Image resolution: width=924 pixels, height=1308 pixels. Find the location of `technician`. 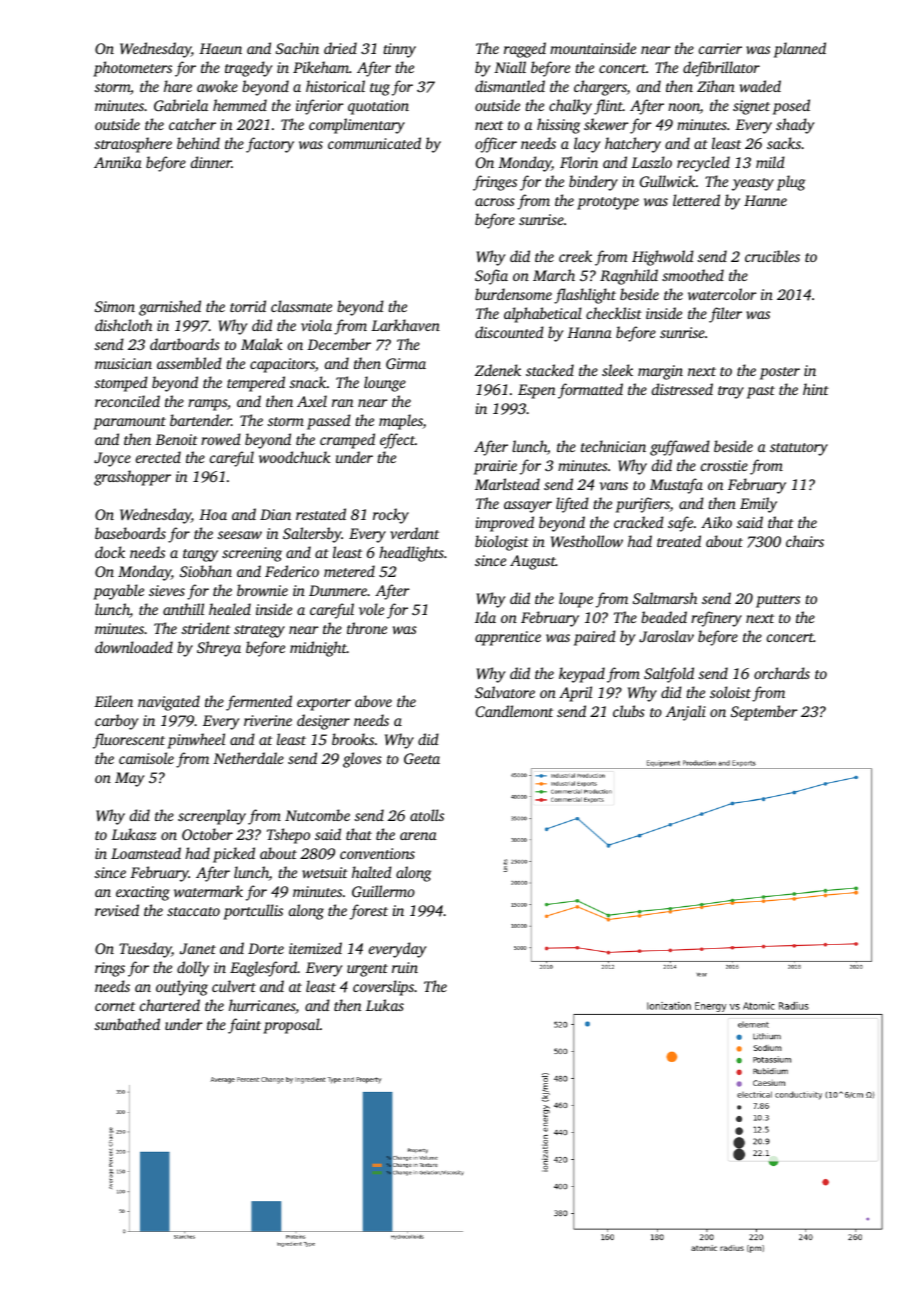

technician is located at coordinates (613, 446).
